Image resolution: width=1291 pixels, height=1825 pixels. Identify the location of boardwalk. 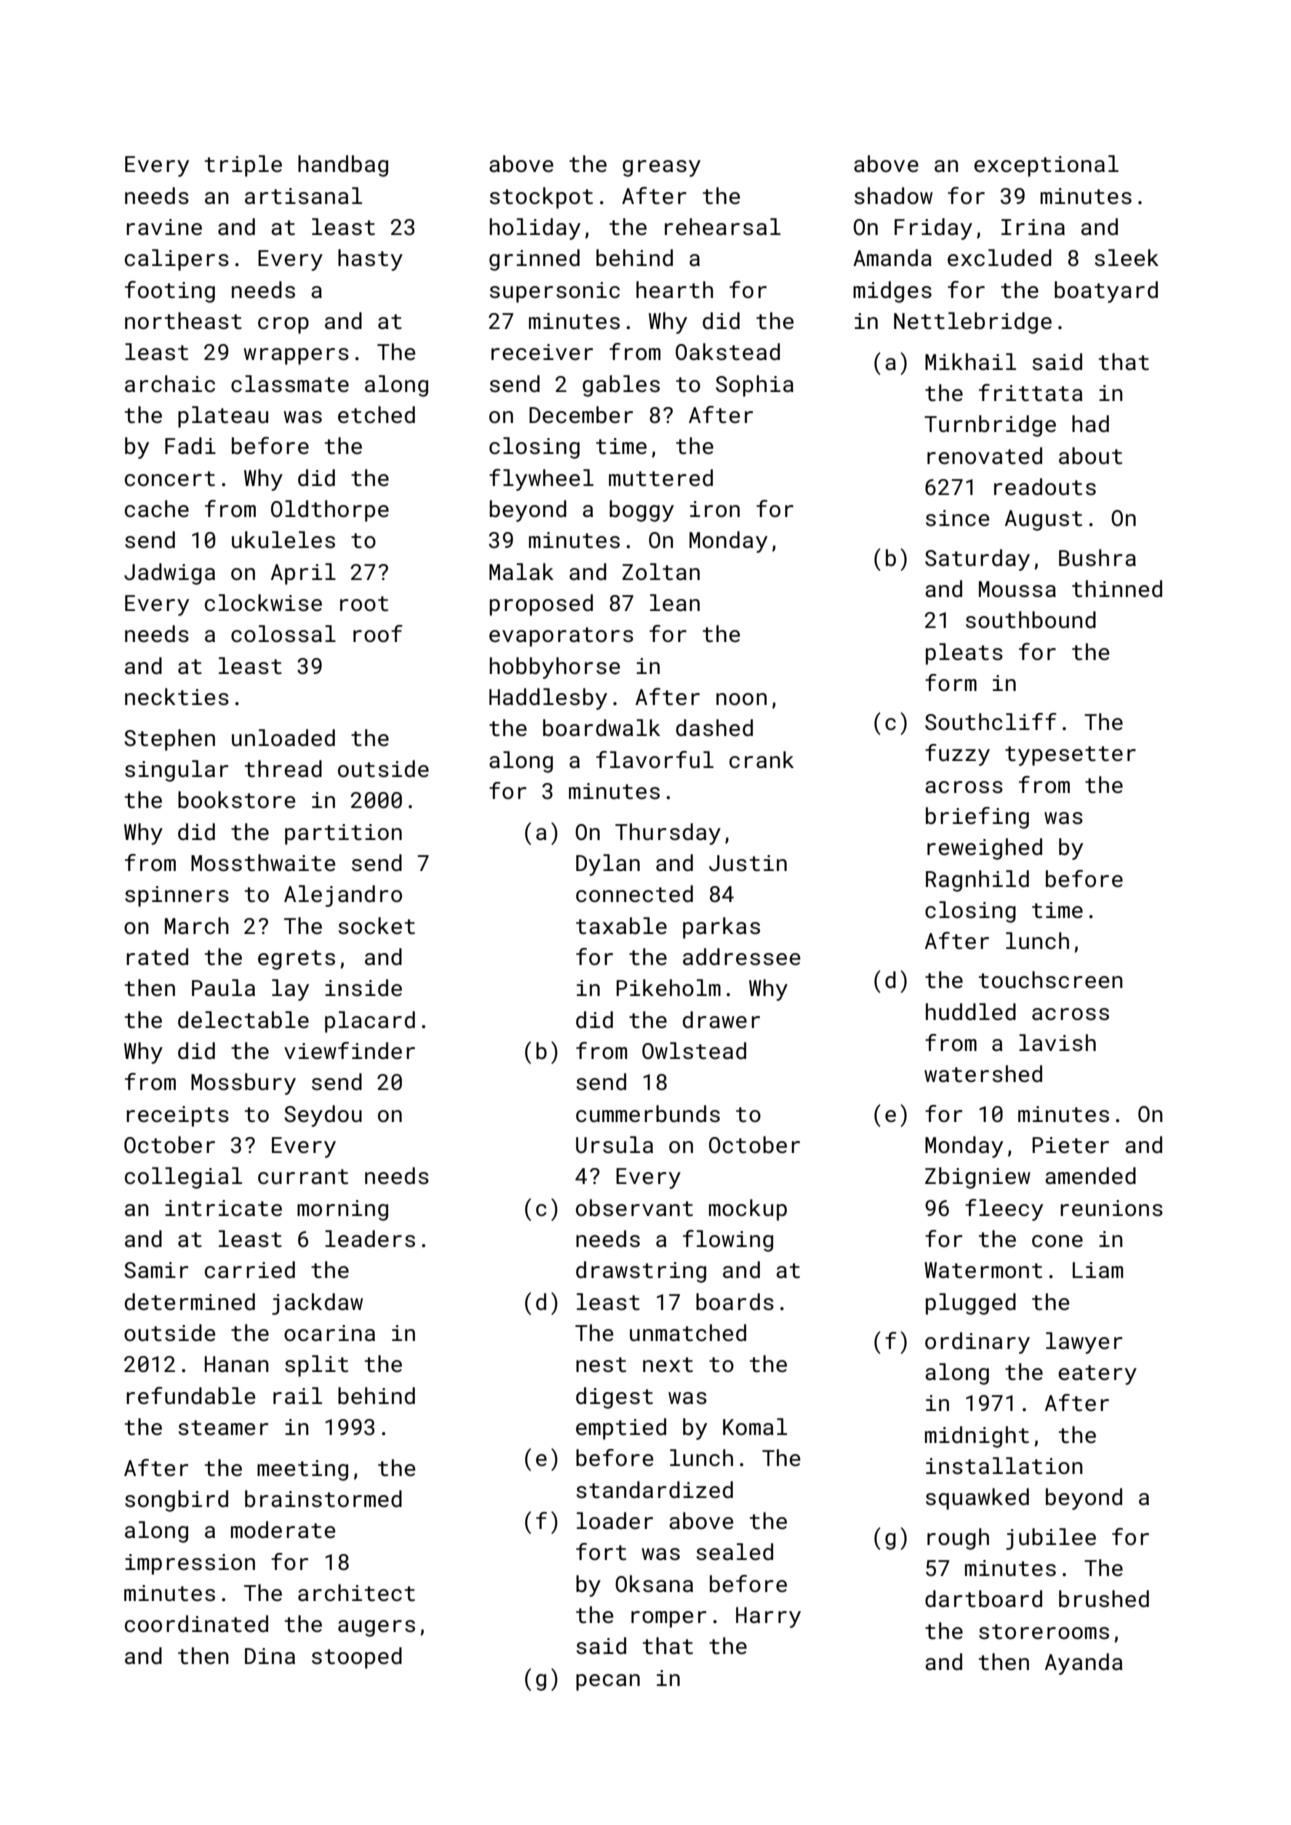
(601, 727).
